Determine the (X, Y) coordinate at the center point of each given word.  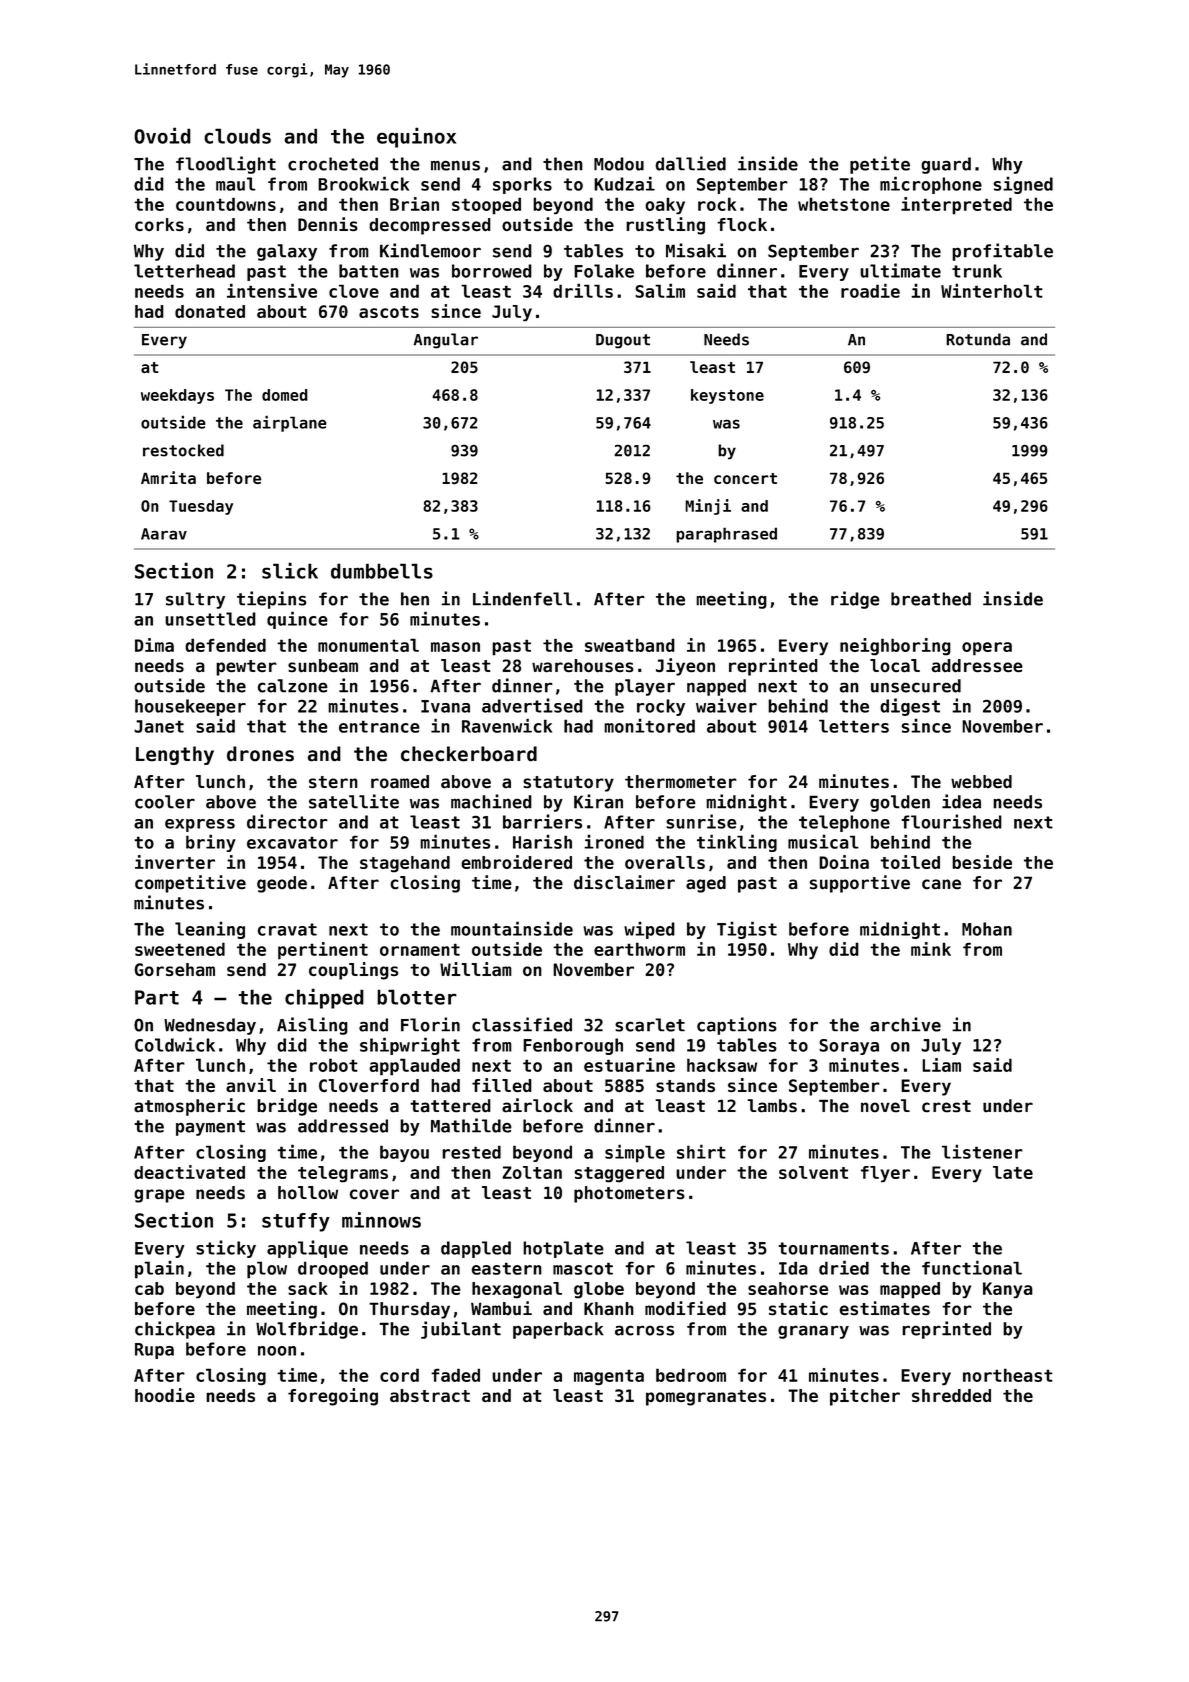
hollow (308, 1192)
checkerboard (469, 754)
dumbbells (382, 571)
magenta (609, 1377)
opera (987, 649)
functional (972, 1267)
